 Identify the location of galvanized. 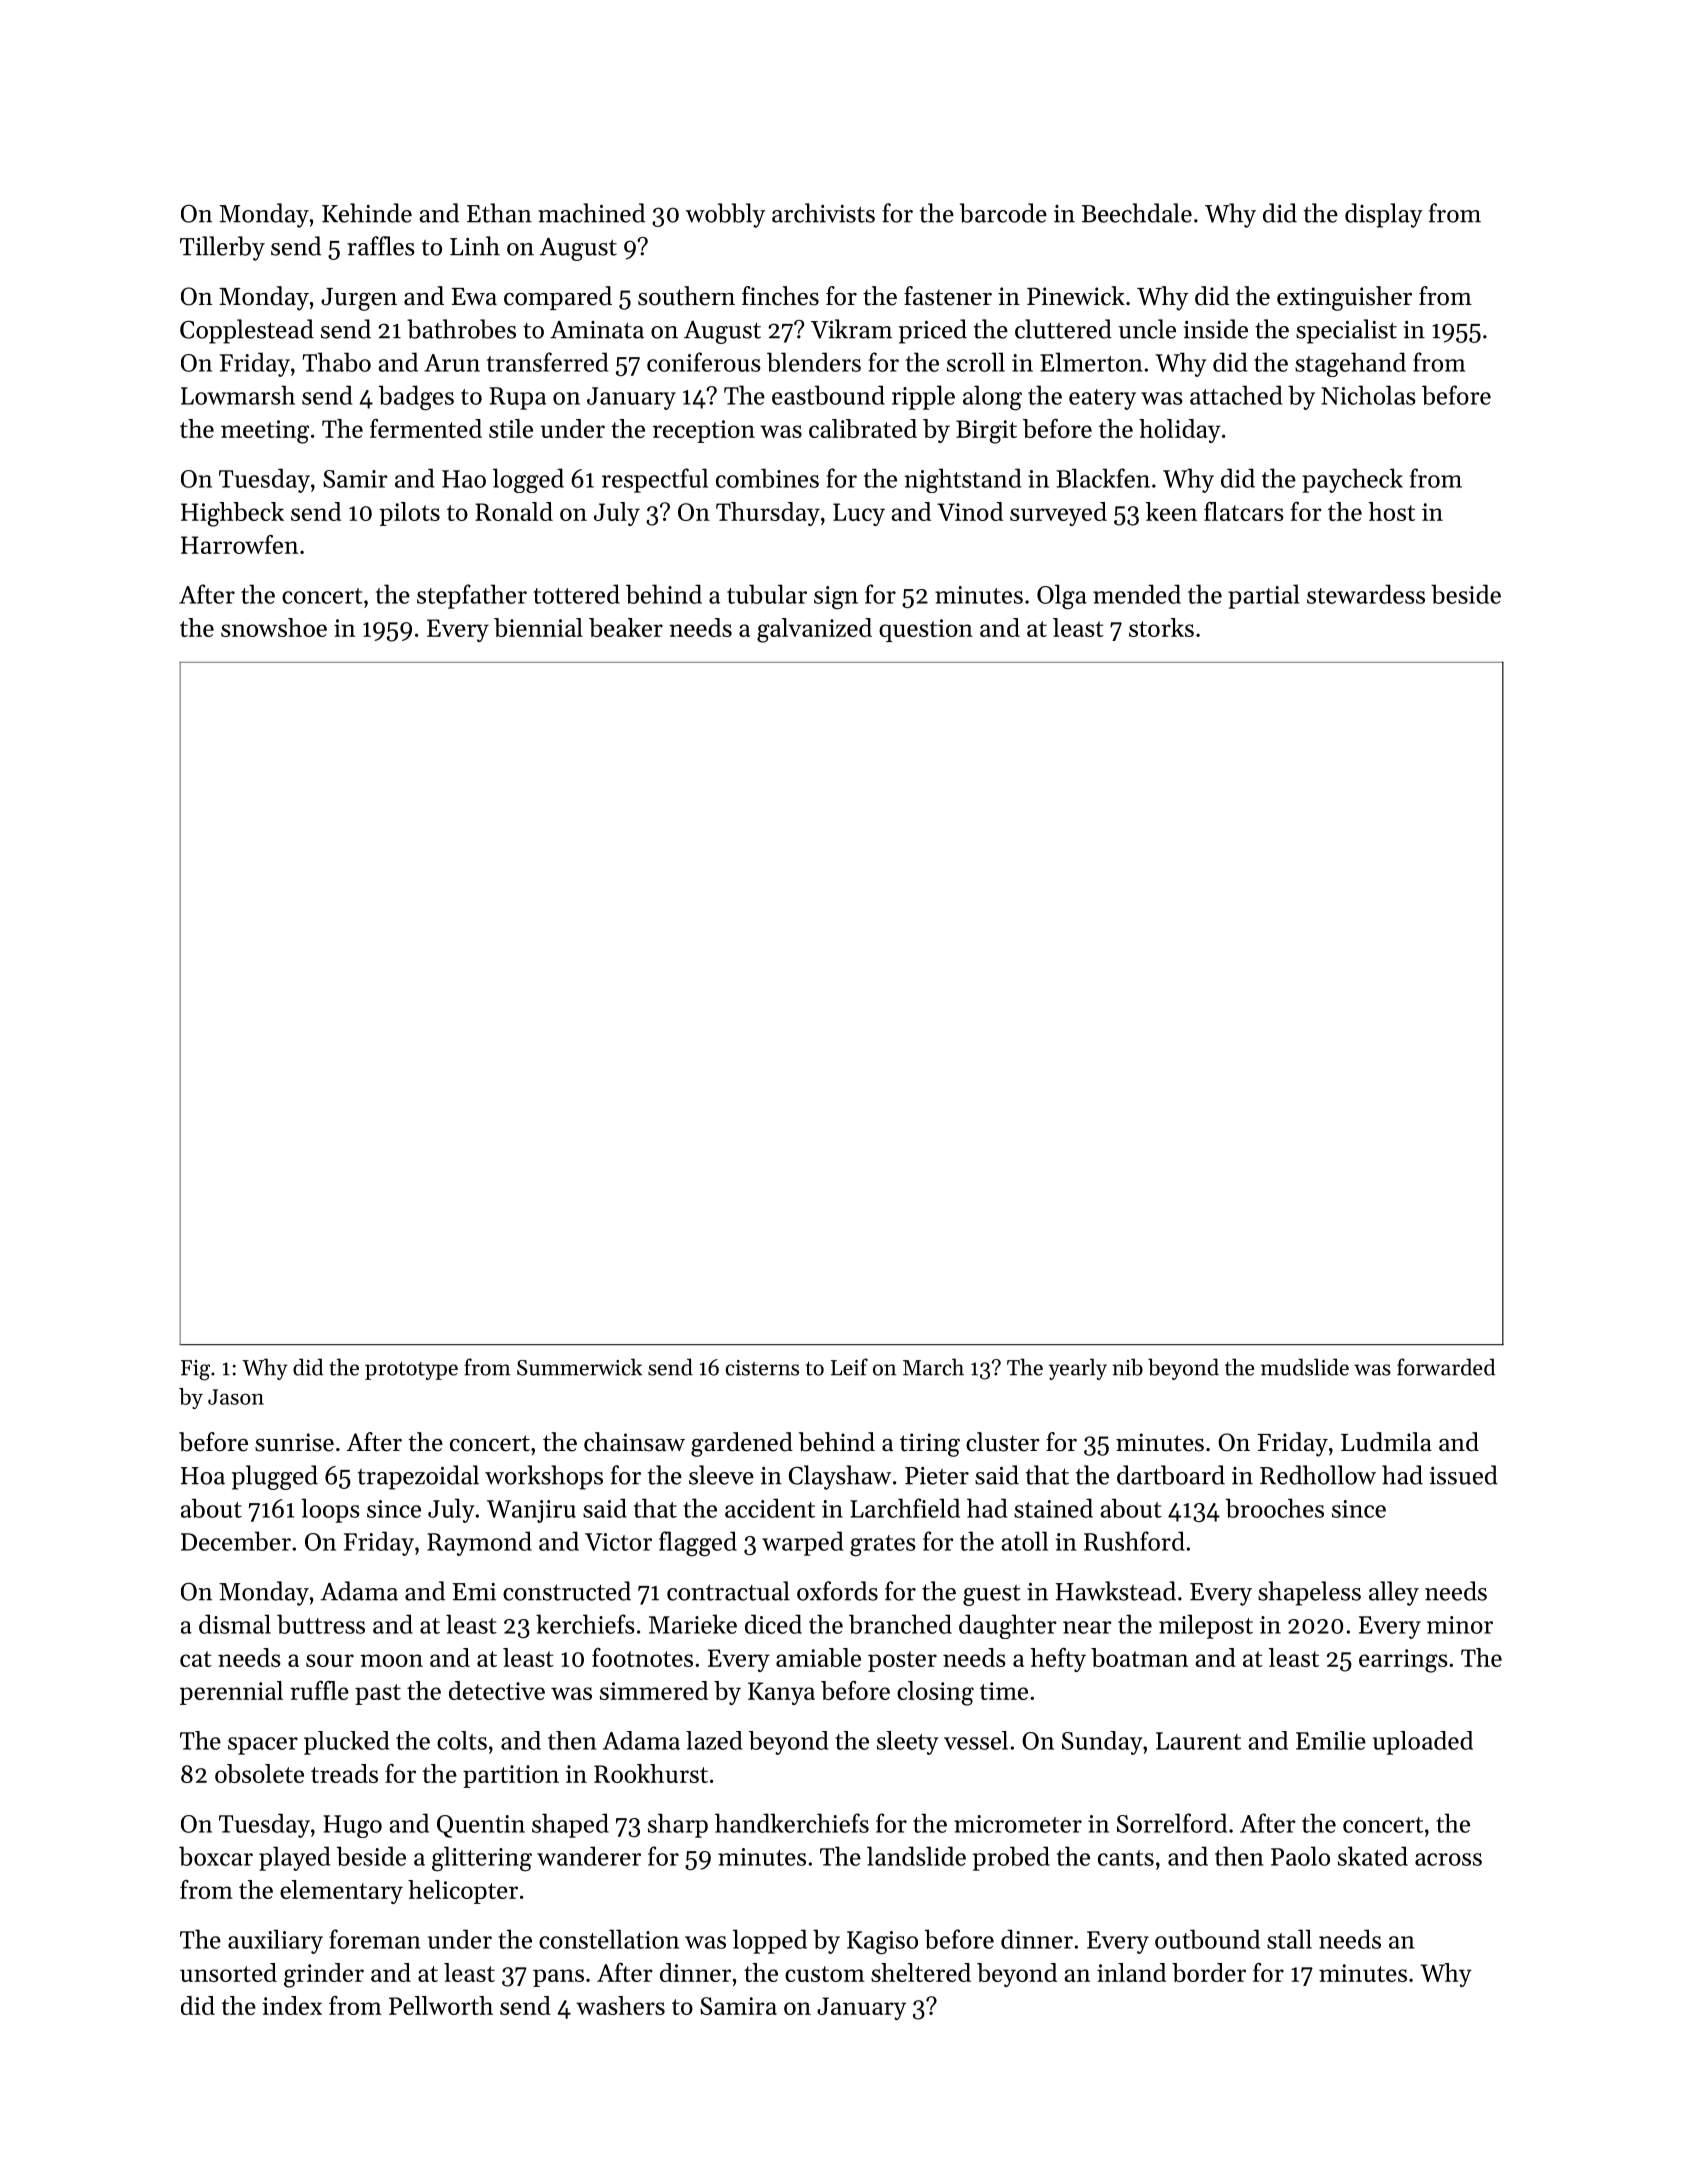
(814, 630).
